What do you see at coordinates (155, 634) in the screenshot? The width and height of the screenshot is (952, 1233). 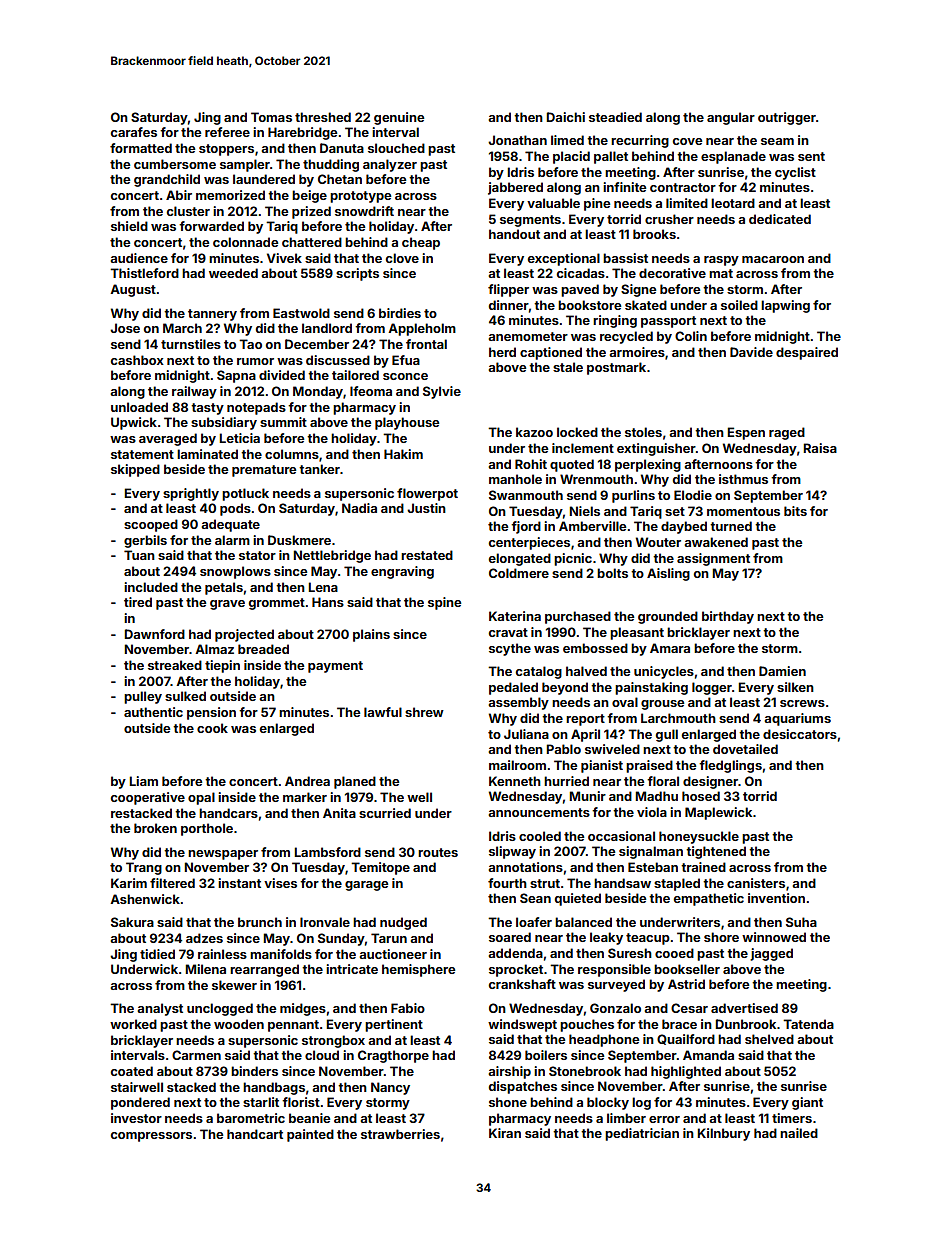 I see `Dawnford` at bounding box center [155, 634].
